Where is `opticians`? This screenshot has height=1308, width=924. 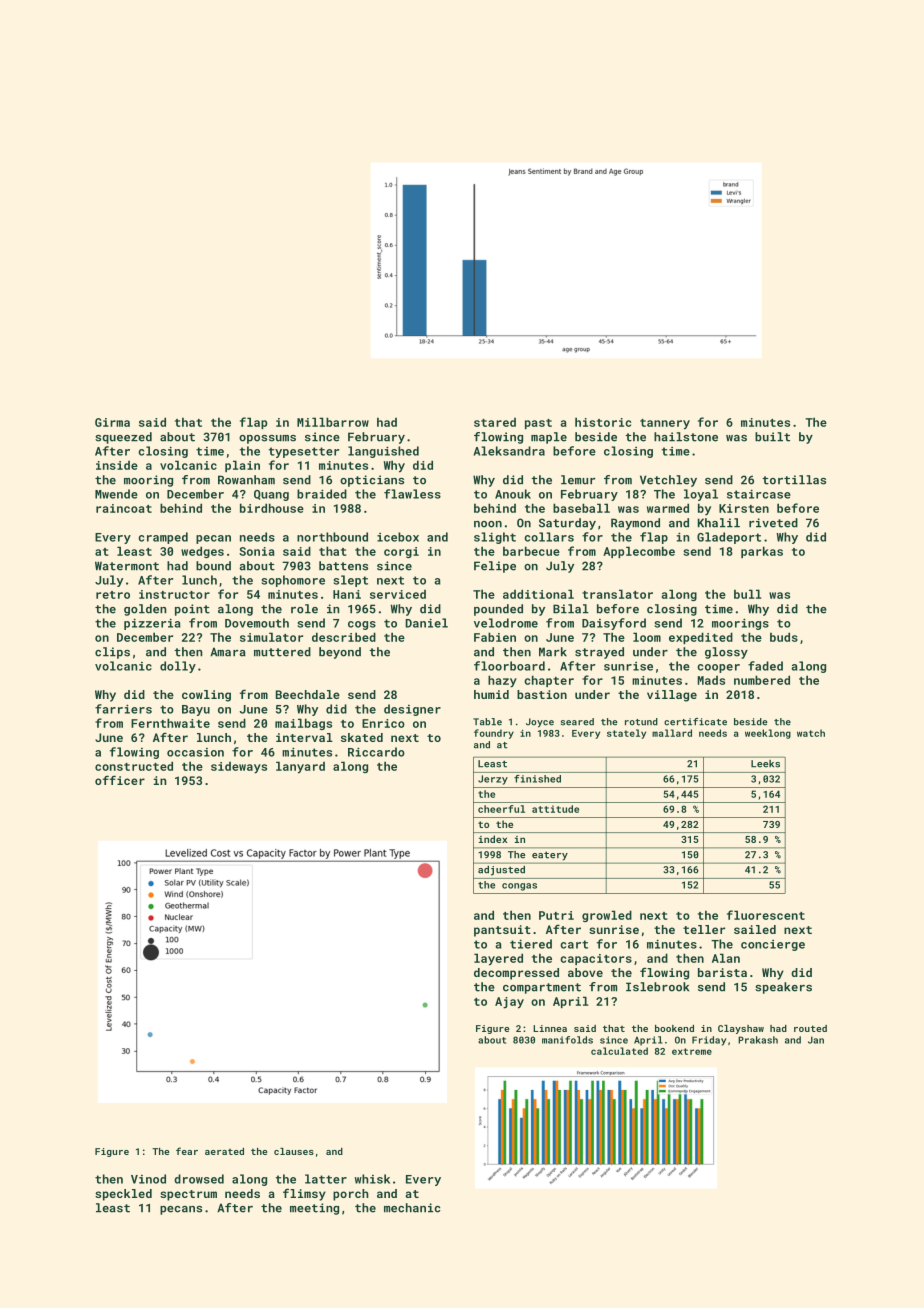 opticians is located at coordinates (372, 481).
